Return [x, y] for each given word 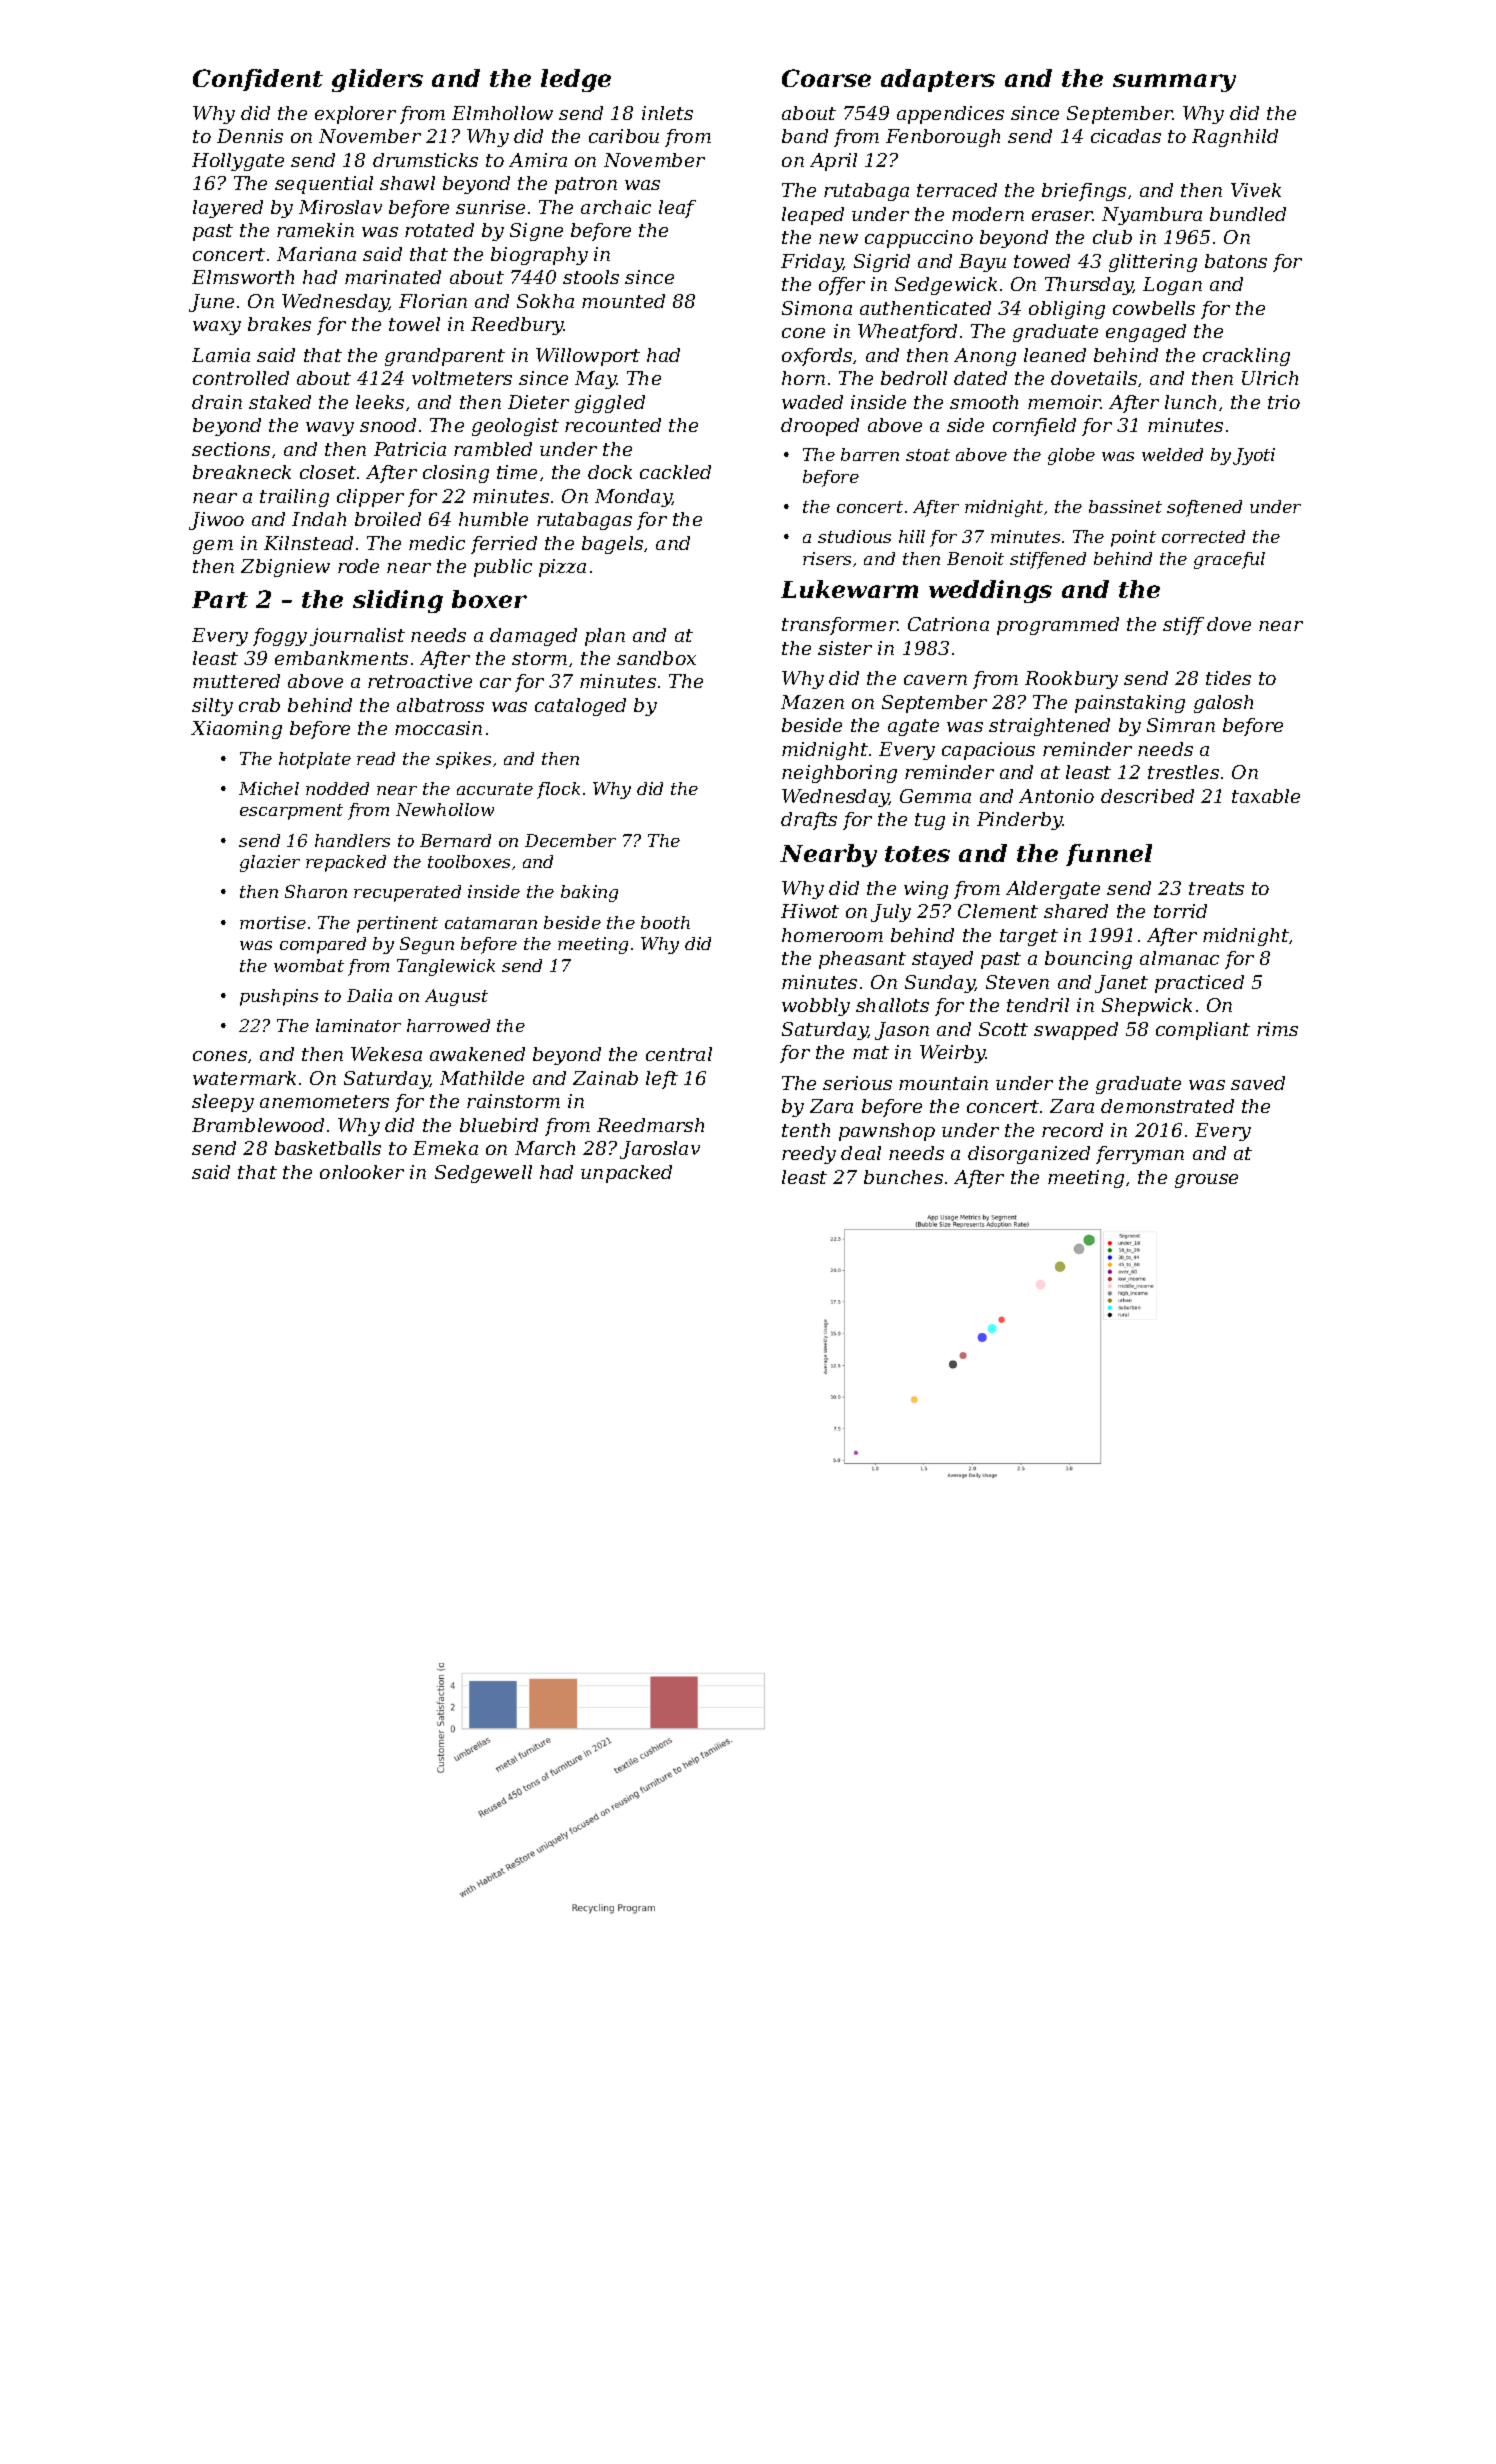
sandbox [656, 658]
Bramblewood [258, 1125]
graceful [1229, 560]
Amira [538, 160]
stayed [942, 960]
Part [220, 599]
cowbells [1154, 308]
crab [259, 705]
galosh [1223, 704]
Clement [998, 911]
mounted [623, 301]
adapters [938, 80]
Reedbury [517, 326]
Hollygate [238, 162]
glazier [270, 863]
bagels [612, 545]
